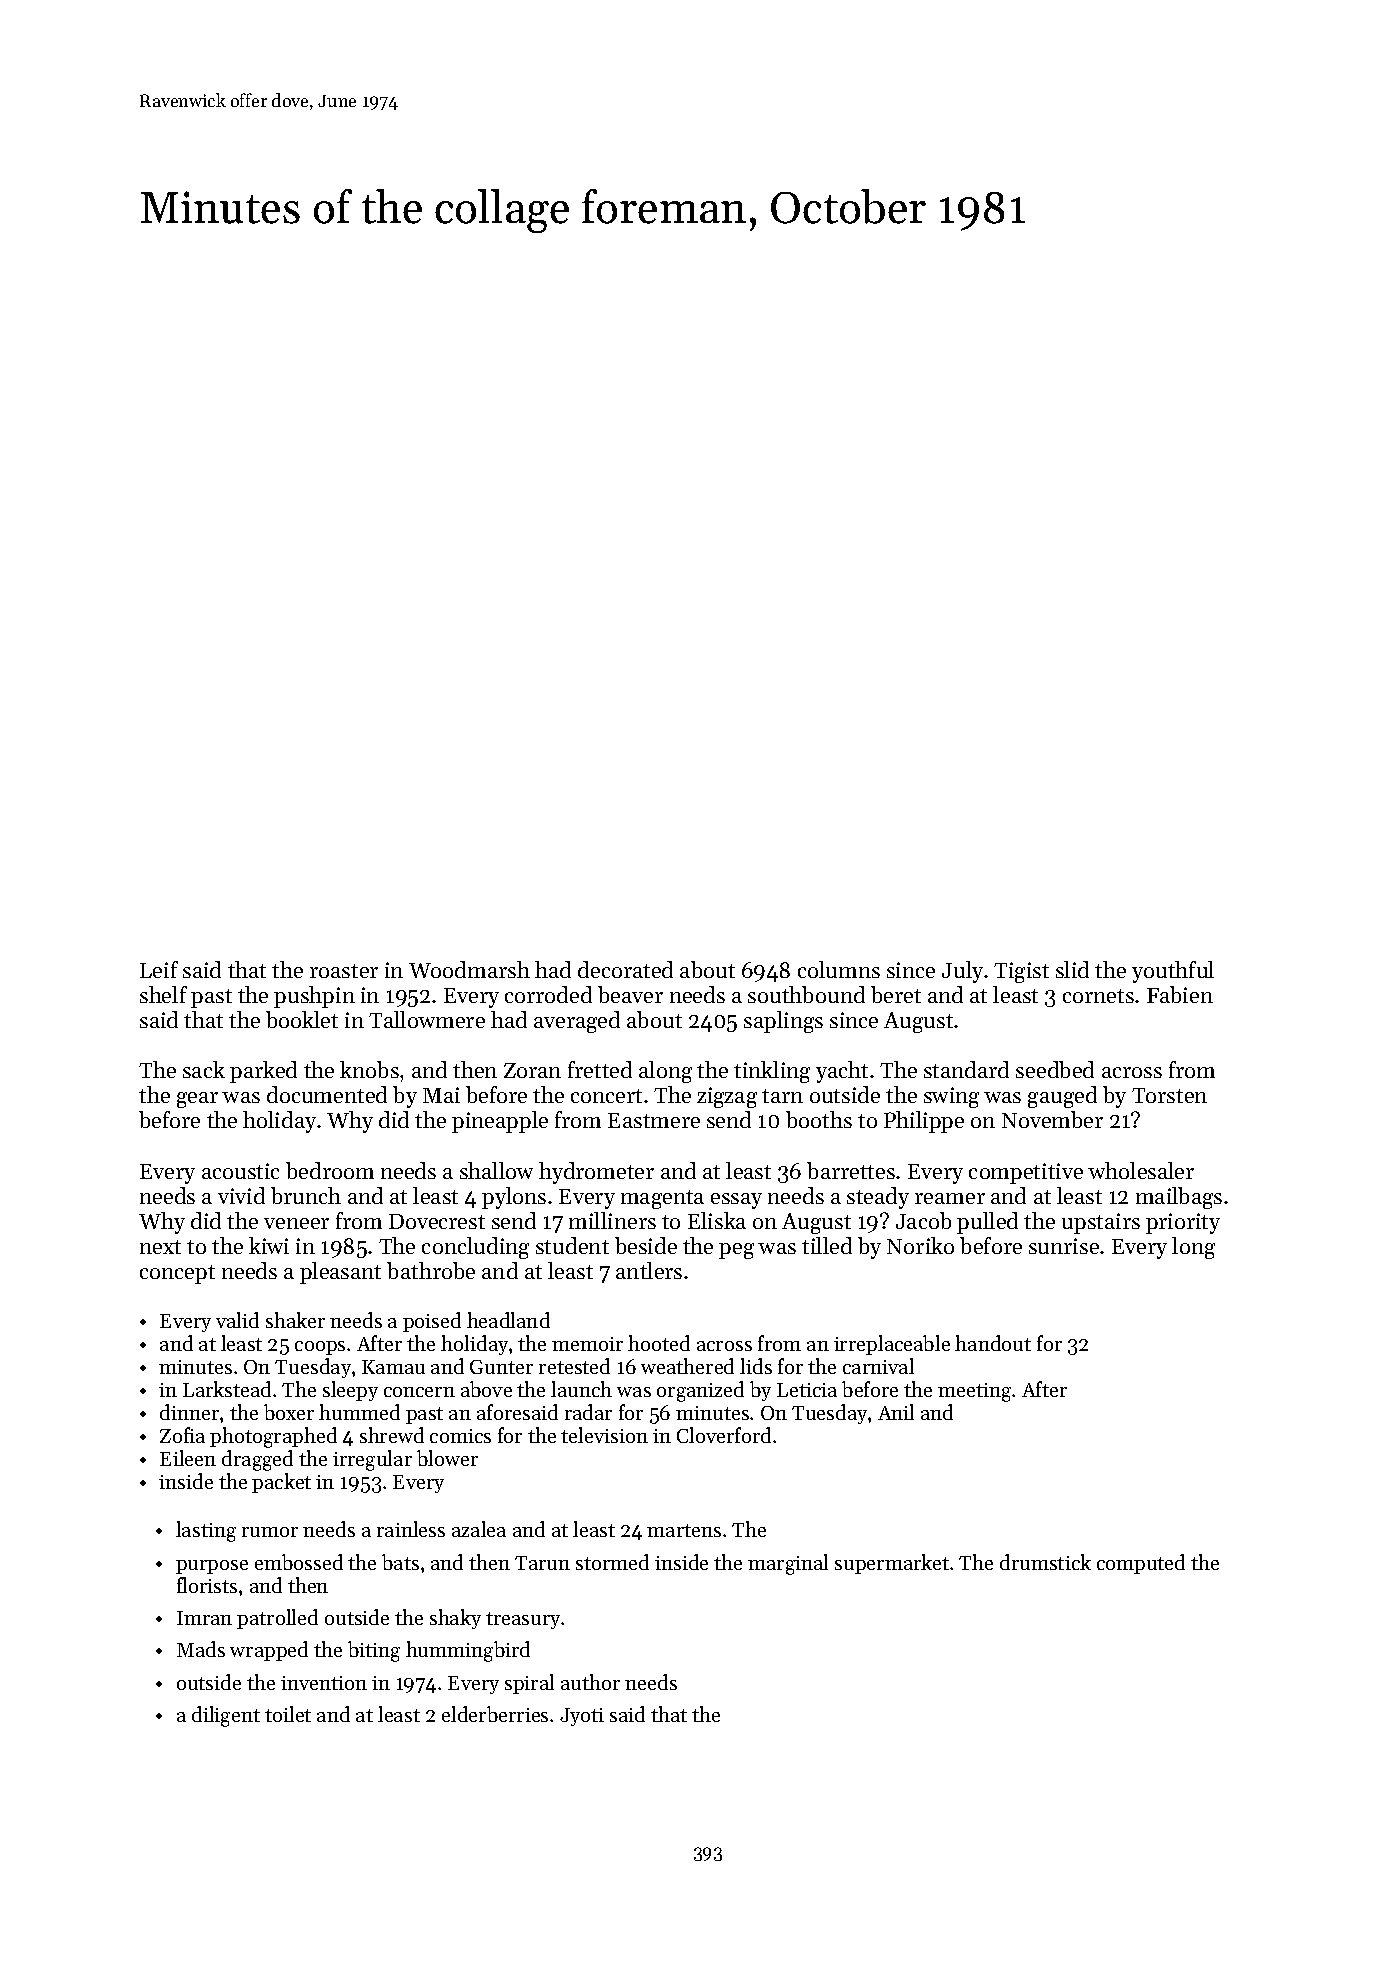 This image has width=1386, height=1969. What do you see at coordinates (582, 1717) in the image?
I see `Jyoti` at bounding box center [582, 1717].
